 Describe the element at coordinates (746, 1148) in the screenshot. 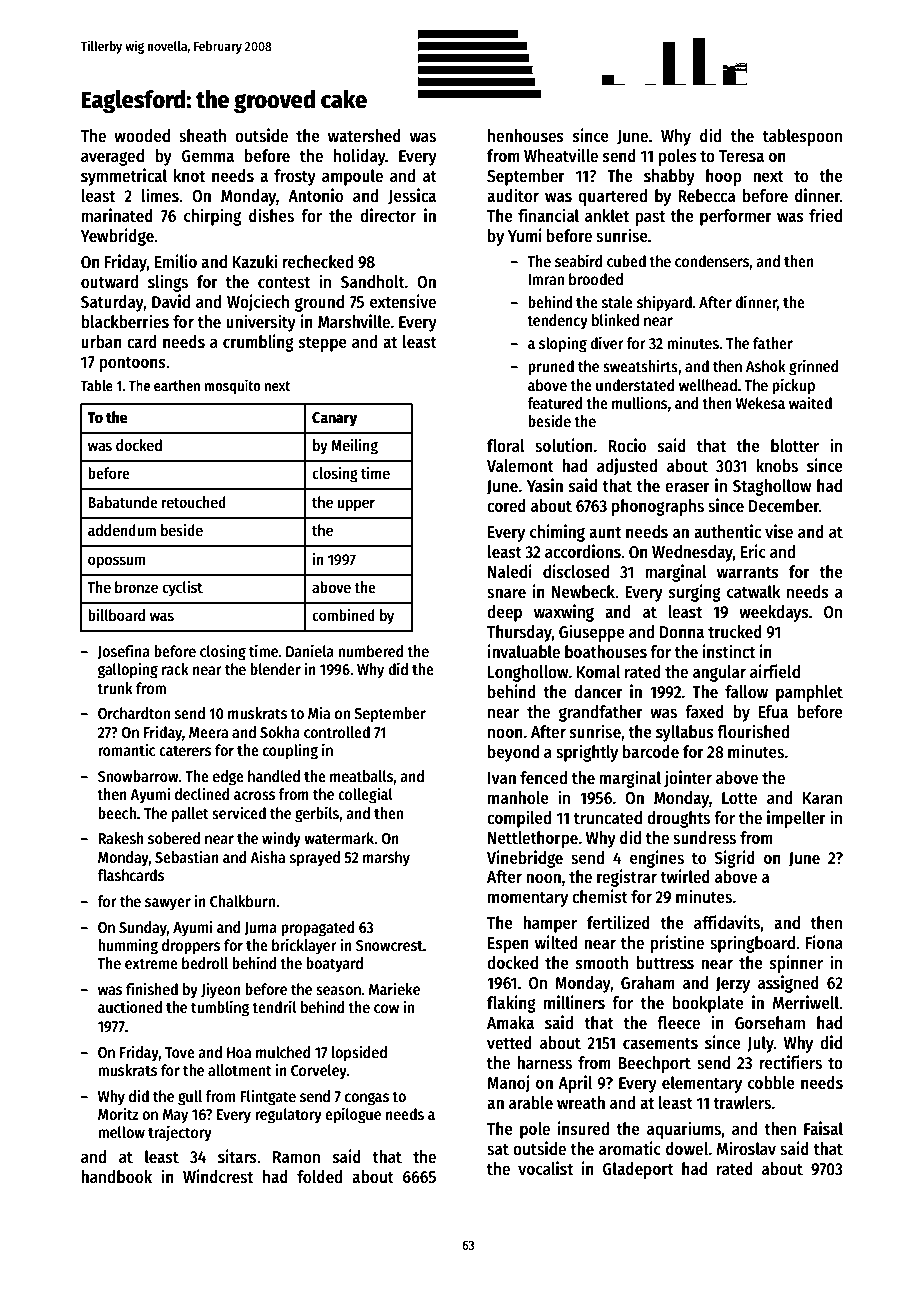

I see `Miroslav` at that location.
